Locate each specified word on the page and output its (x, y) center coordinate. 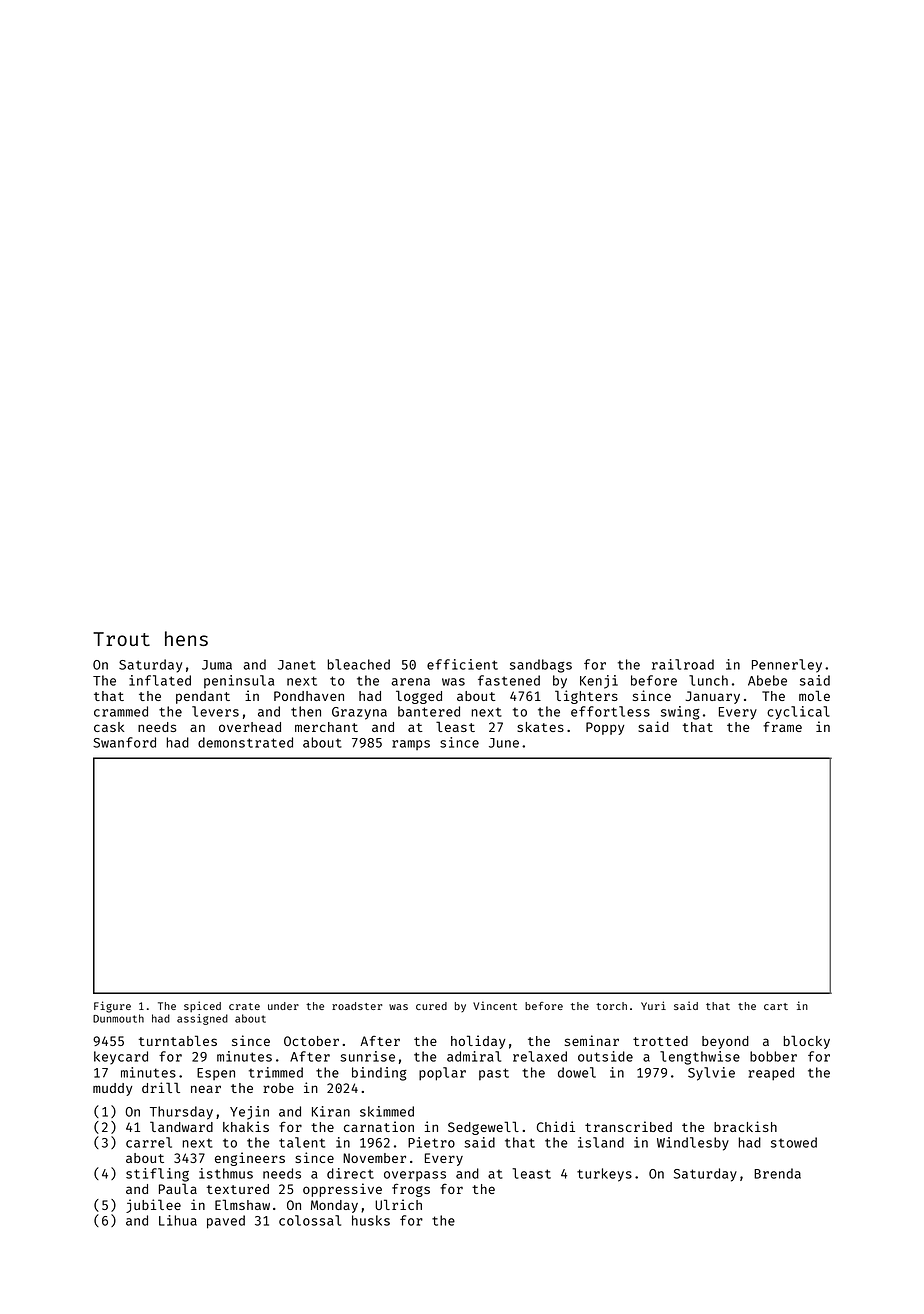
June (504, 743)
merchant (326, 727)
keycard (121, 1058)
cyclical (798, 713)
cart (776, 1006)
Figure (112, 1007)
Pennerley (787, 666)
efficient (462, 664)
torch (611, 1006)
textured (238, 1189)
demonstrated (245, 742)
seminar (592, 1040)
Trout (121, 639)
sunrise (367, 1056)
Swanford (124, 742)
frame (782, 727)
